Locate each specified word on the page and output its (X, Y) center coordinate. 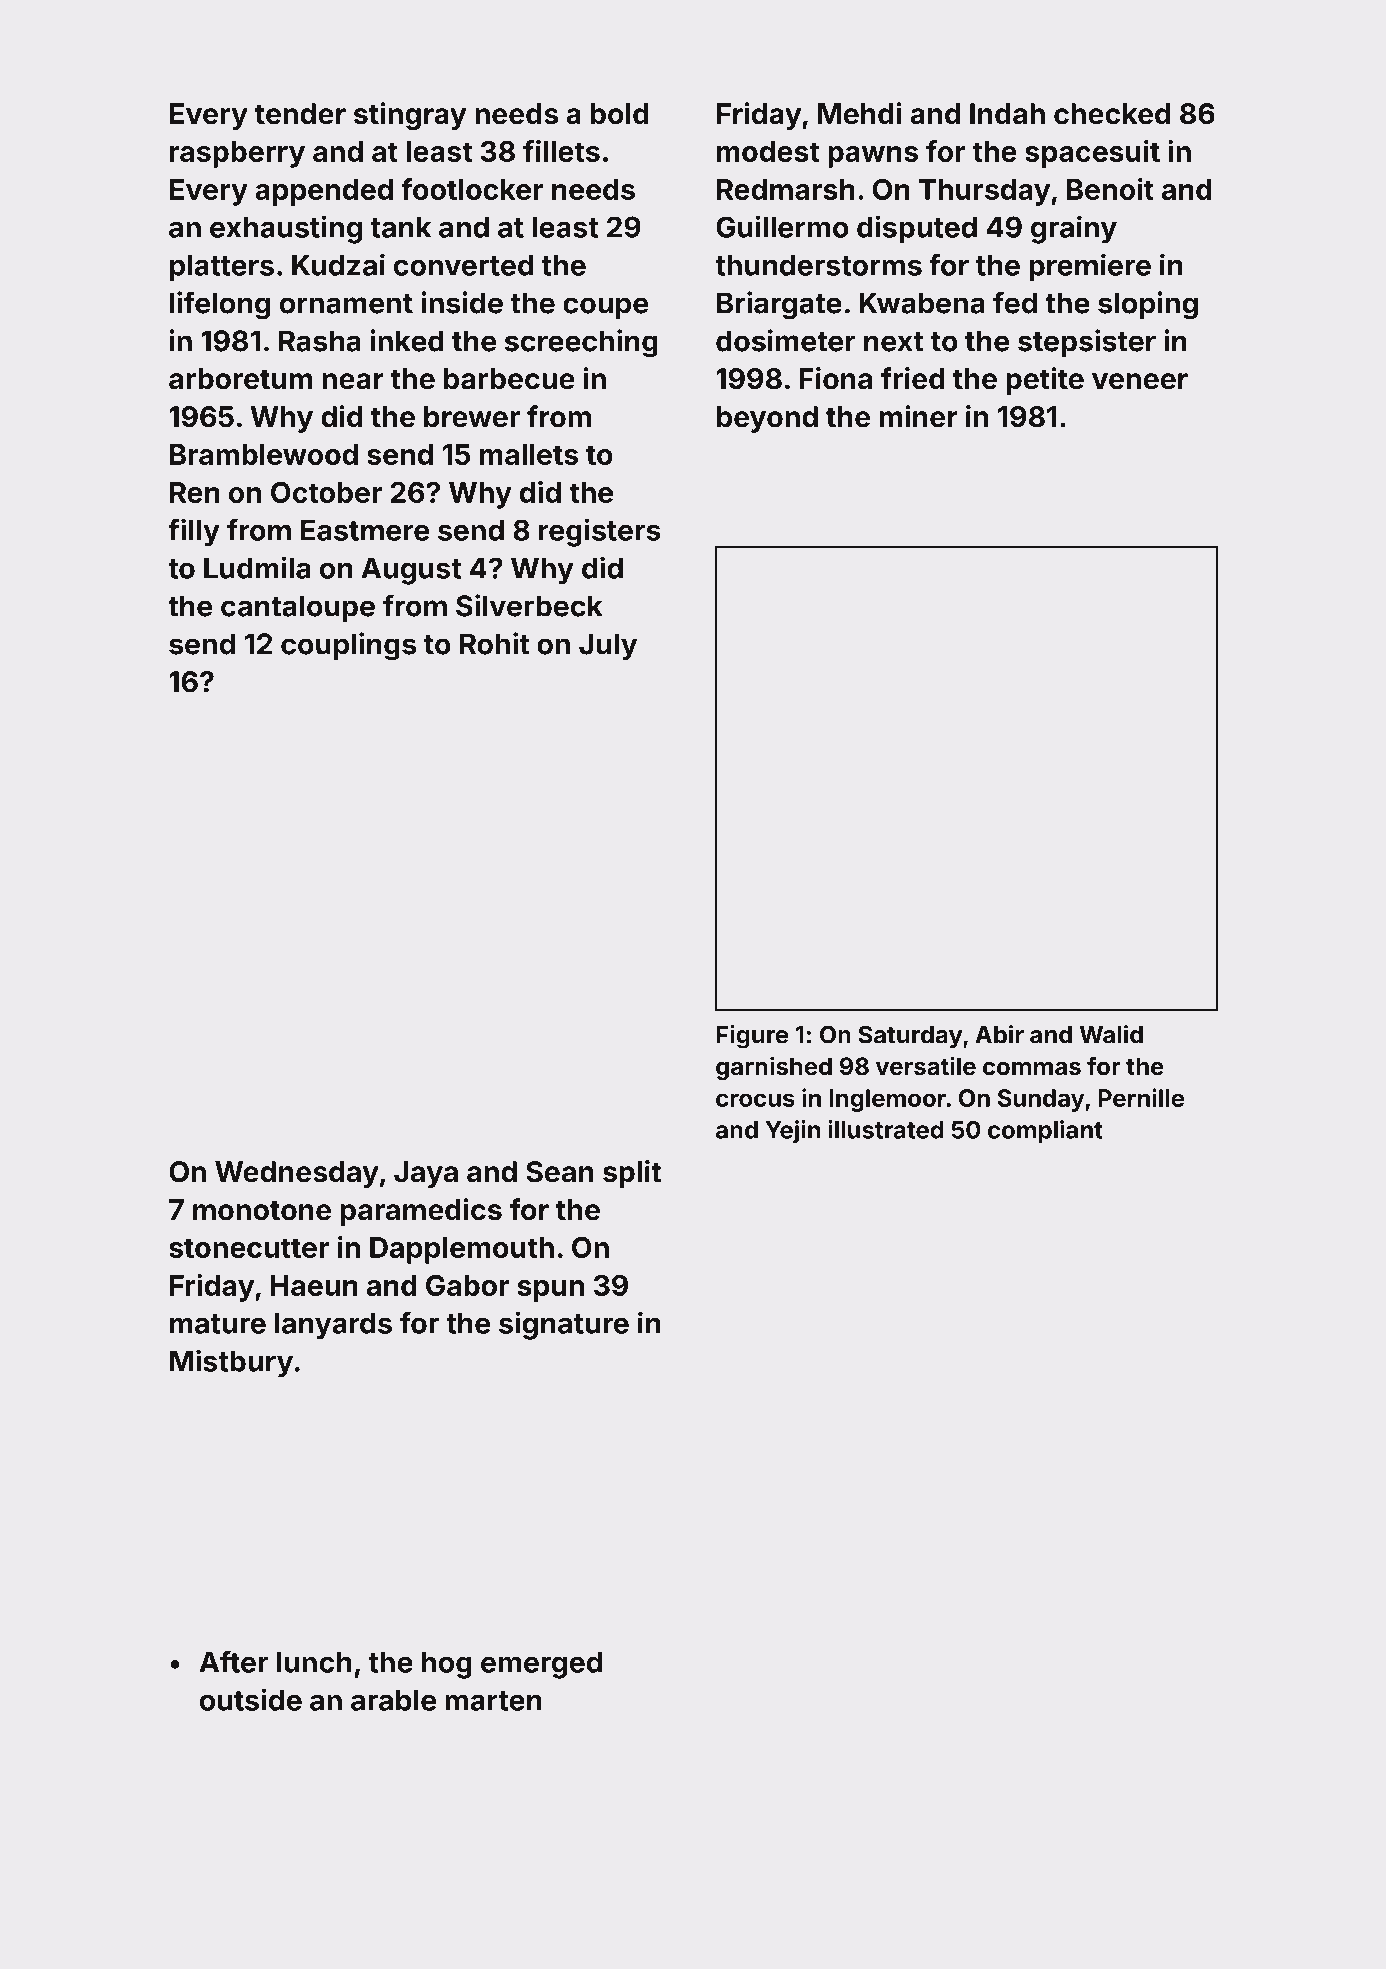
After (234, 1662)
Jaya (426, 1174)
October (326, 492)
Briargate (779, 305)
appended (324, 192)
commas (1032, 1068)
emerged (541, 1665)
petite (1045, 381)
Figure (752, 1037)
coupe (605, 308)
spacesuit (1092, 154)
